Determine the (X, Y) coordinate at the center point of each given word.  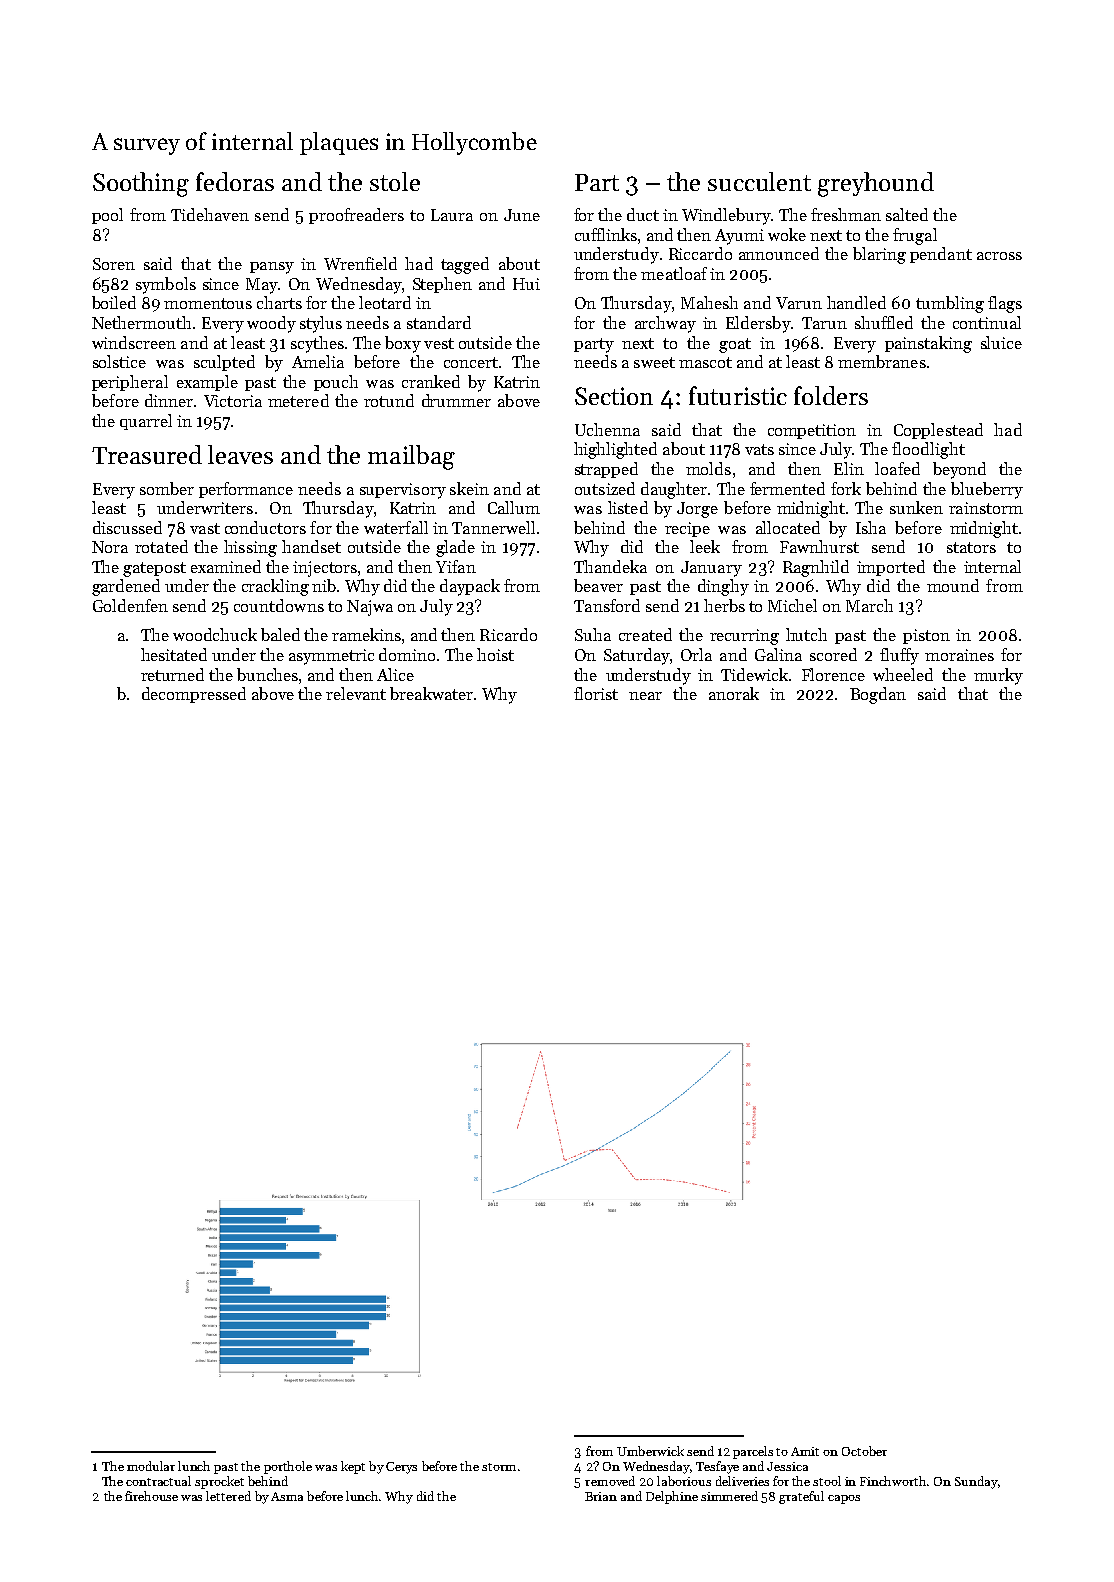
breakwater (431, 693)
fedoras (235, 181)
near (645, 696)
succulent (759, 181)
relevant (356, 693)
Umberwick (650, 1451)
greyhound (876, 184)
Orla (696, 654)
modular (151, 1466)
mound (953, 585)
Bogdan (878, 695)
